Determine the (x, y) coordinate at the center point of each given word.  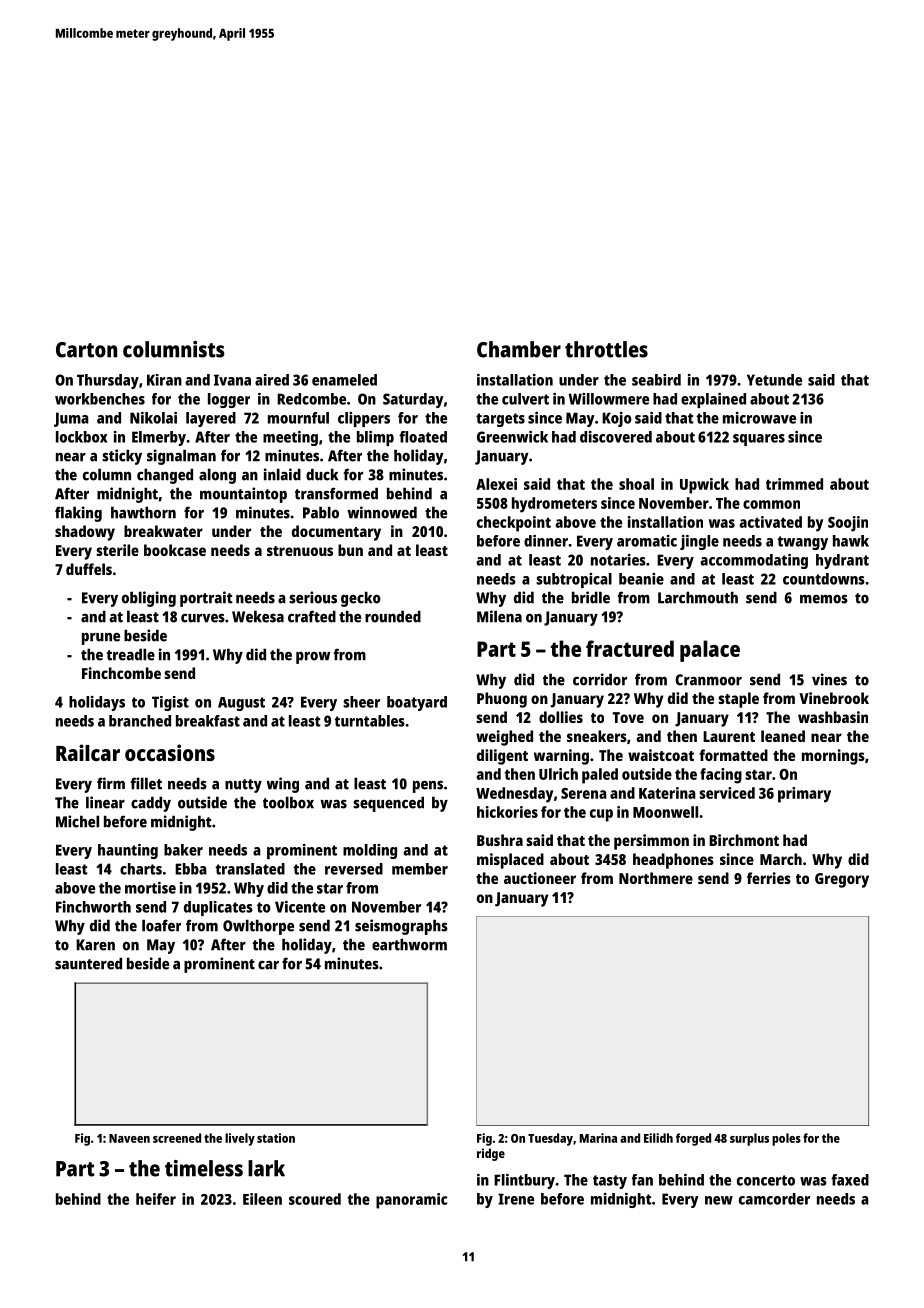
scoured (315, 1199)
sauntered (88, 963)
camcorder (774, 1199)
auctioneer (540, 878)
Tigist (170, 703)
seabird (656, 380)
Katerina (667, 793)
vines (829, 679)
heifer (156, 1199)
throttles (606, 349)
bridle (591, 597)
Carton (86, 350)
